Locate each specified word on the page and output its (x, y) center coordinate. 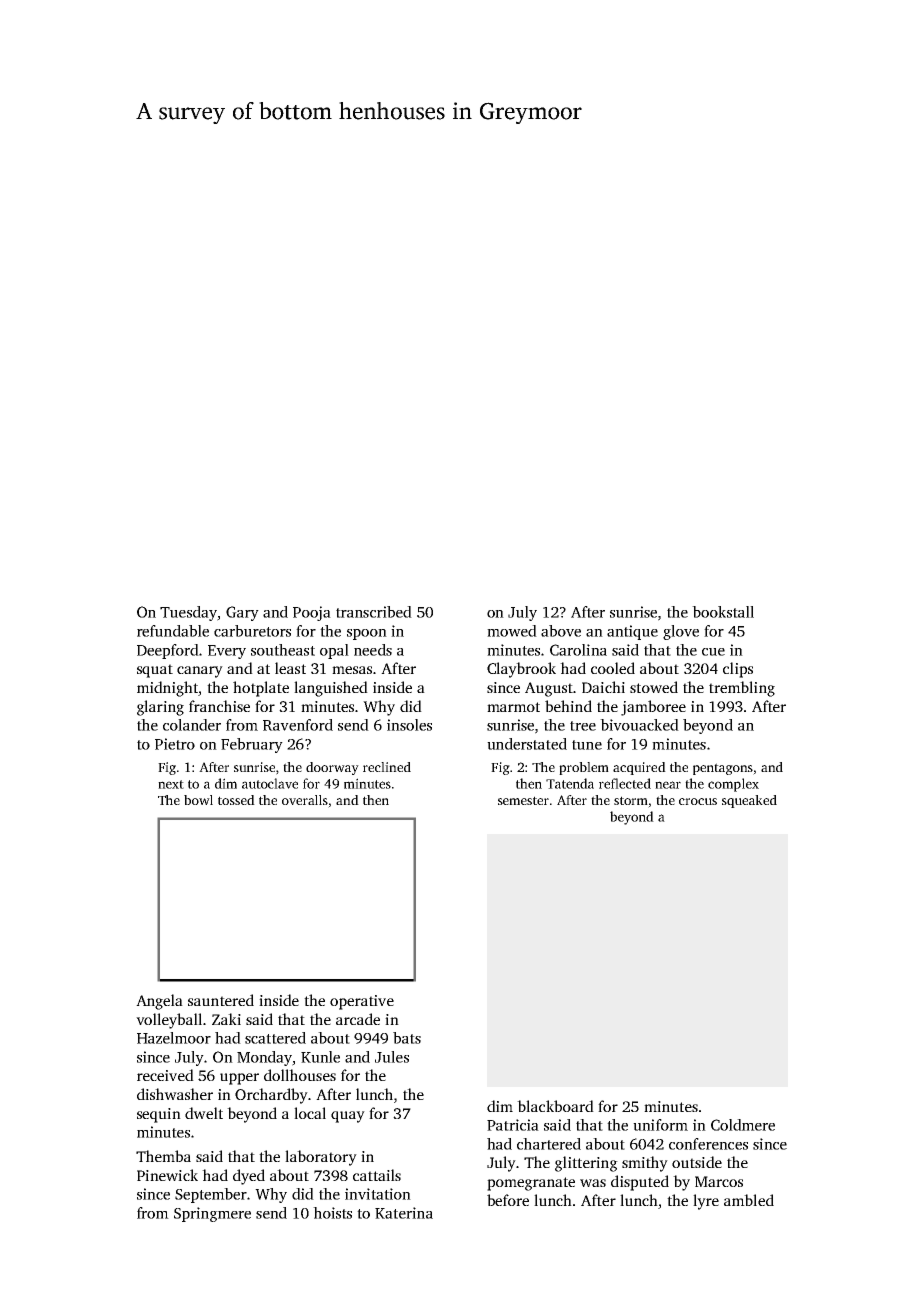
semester (523, 800)
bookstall (723, 612)
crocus (698, 801)
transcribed (374, 612)
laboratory (321, 1158)
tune (587, 745)
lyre (706, 1202)
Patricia (513, 1125)
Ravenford (298, 725)
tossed (236, 800)
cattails (377, 1175)
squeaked (749, 801)
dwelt (204, 1113)
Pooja (312, 613)
